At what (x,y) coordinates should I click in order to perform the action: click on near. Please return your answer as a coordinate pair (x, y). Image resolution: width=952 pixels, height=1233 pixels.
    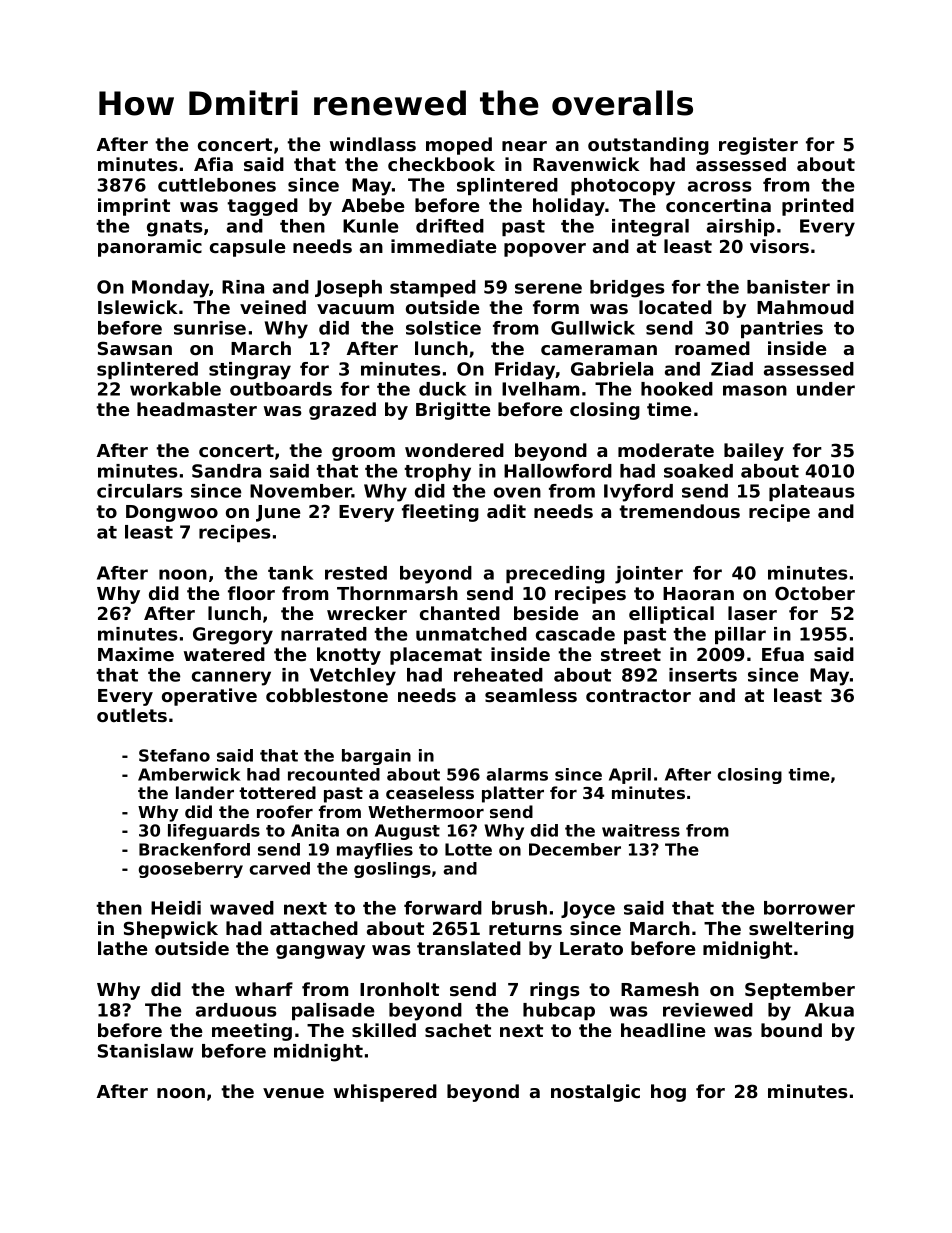
    Looking at the image, I should click on (524, 146).
